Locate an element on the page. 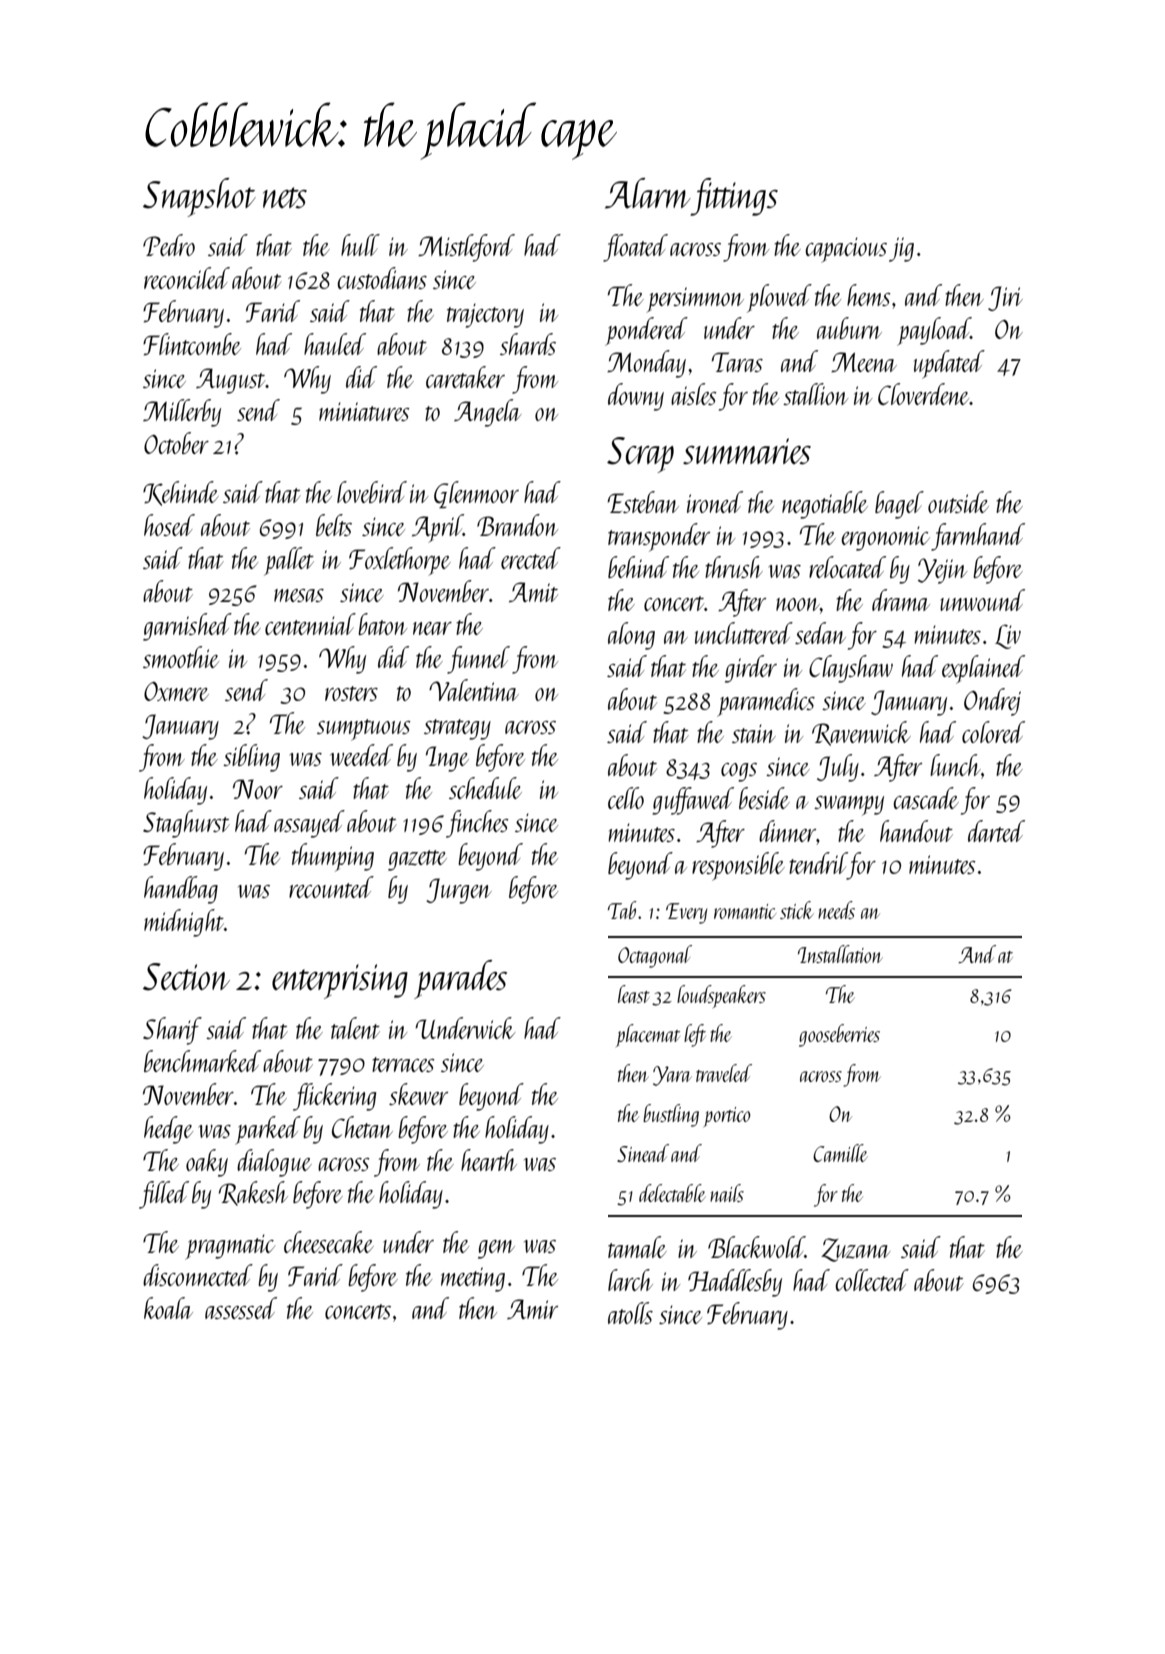  Scrap is located at coordinates (640, 455).
